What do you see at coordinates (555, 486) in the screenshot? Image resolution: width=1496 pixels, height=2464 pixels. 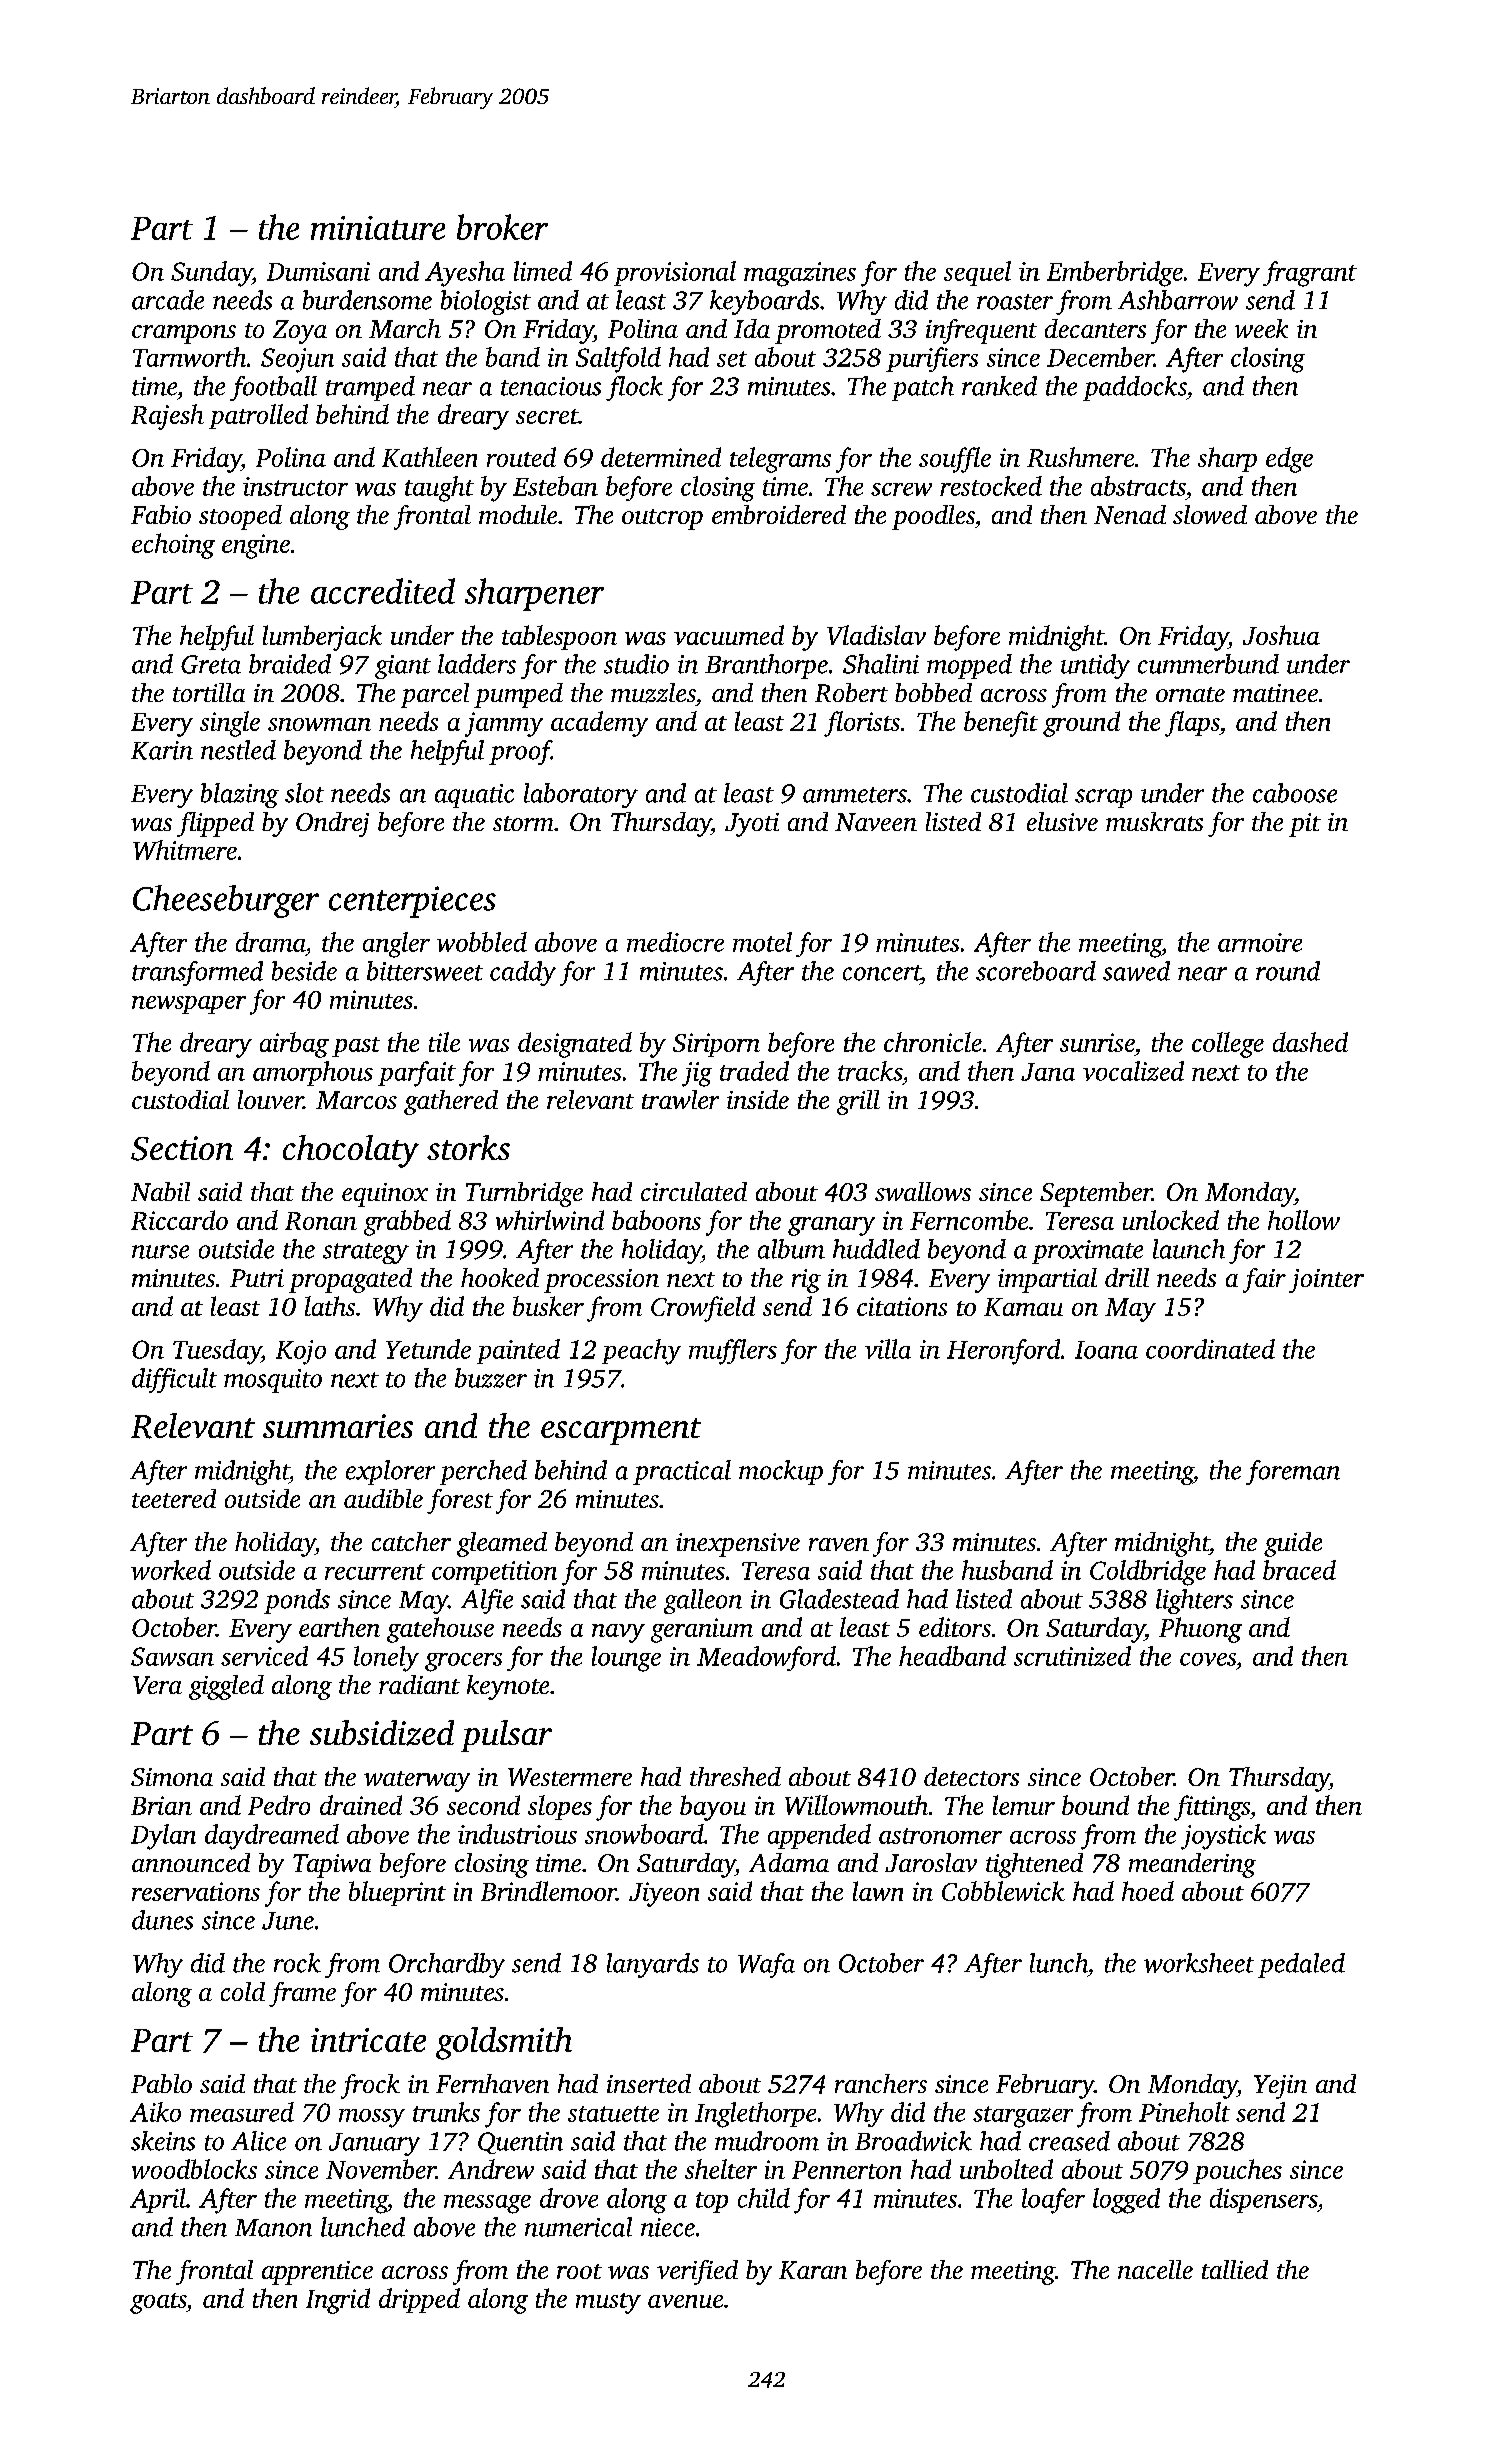 I see `Esteban` at bounding box center [555, 486].
